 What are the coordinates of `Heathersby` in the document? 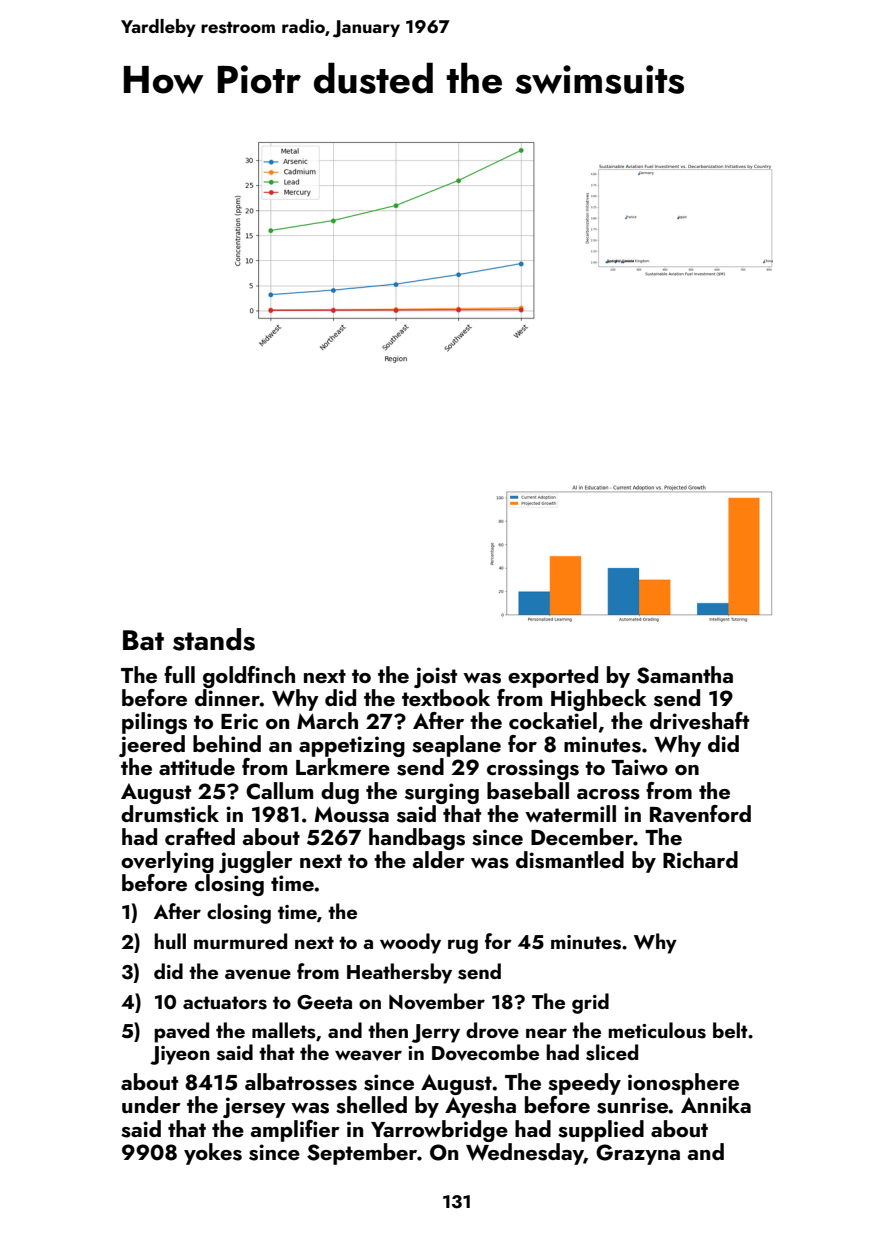 It's located at (399, 973).
